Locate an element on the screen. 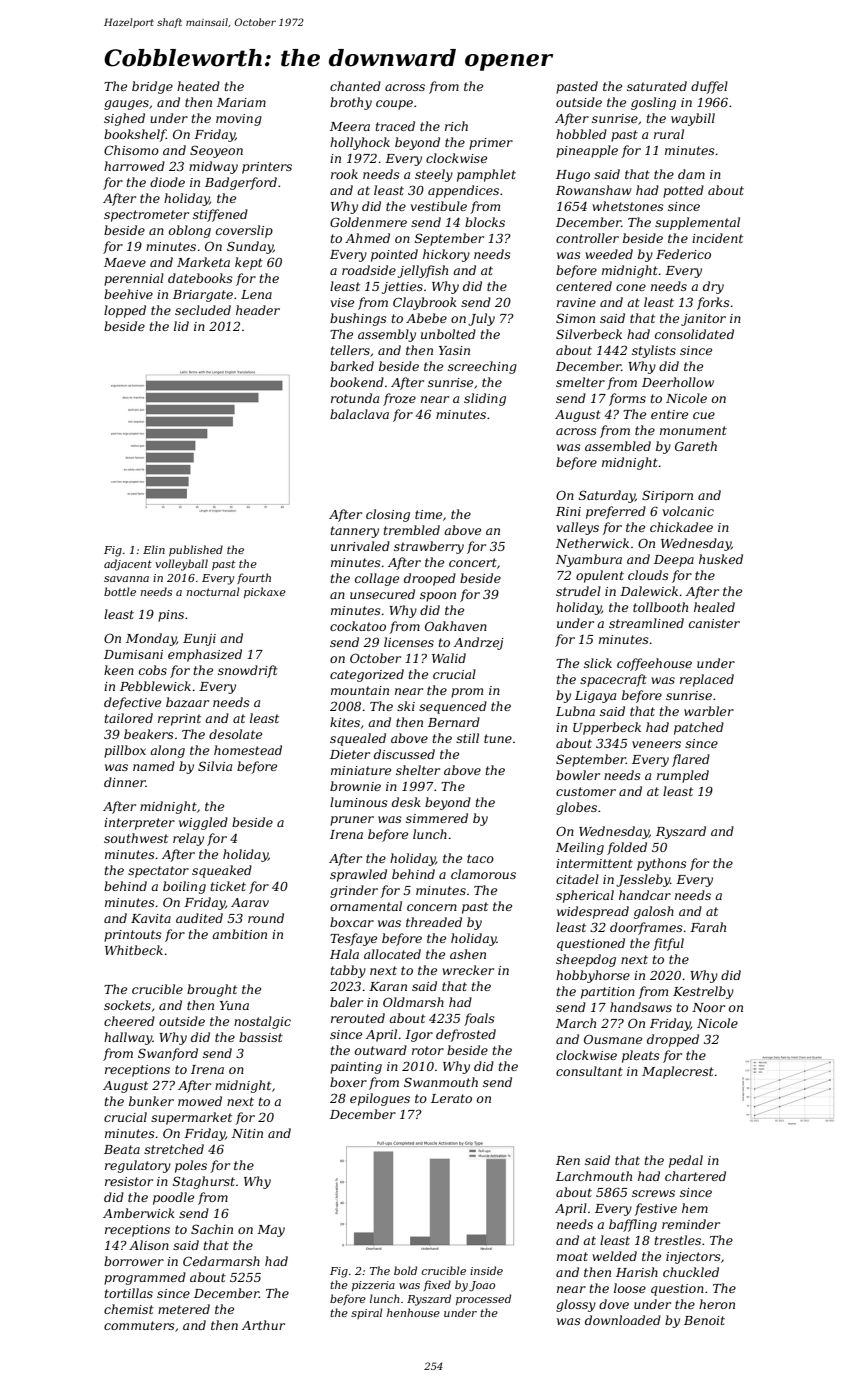  Elin is located at coordinates (154, 549).
